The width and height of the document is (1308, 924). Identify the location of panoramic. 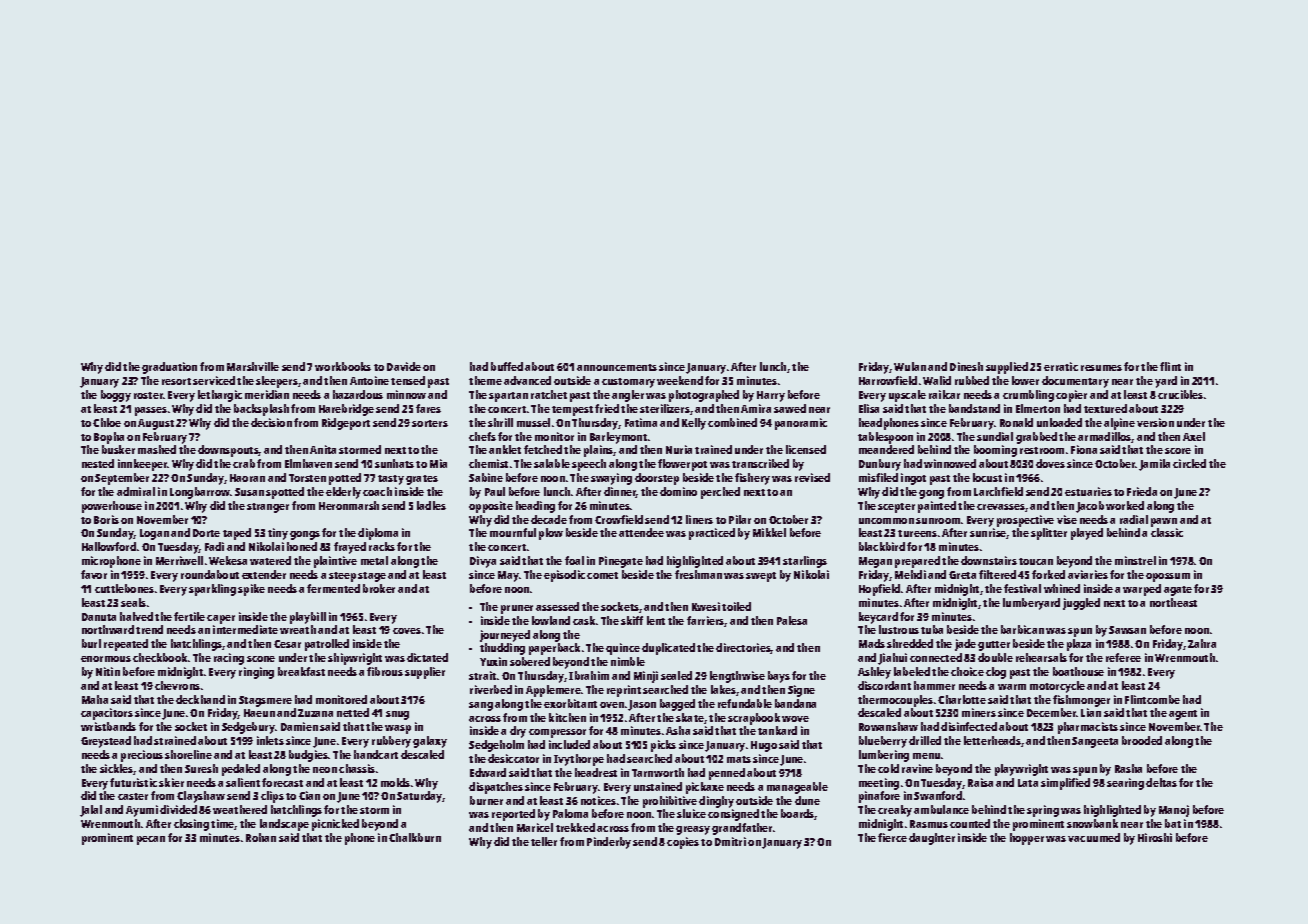
(801, 424).
